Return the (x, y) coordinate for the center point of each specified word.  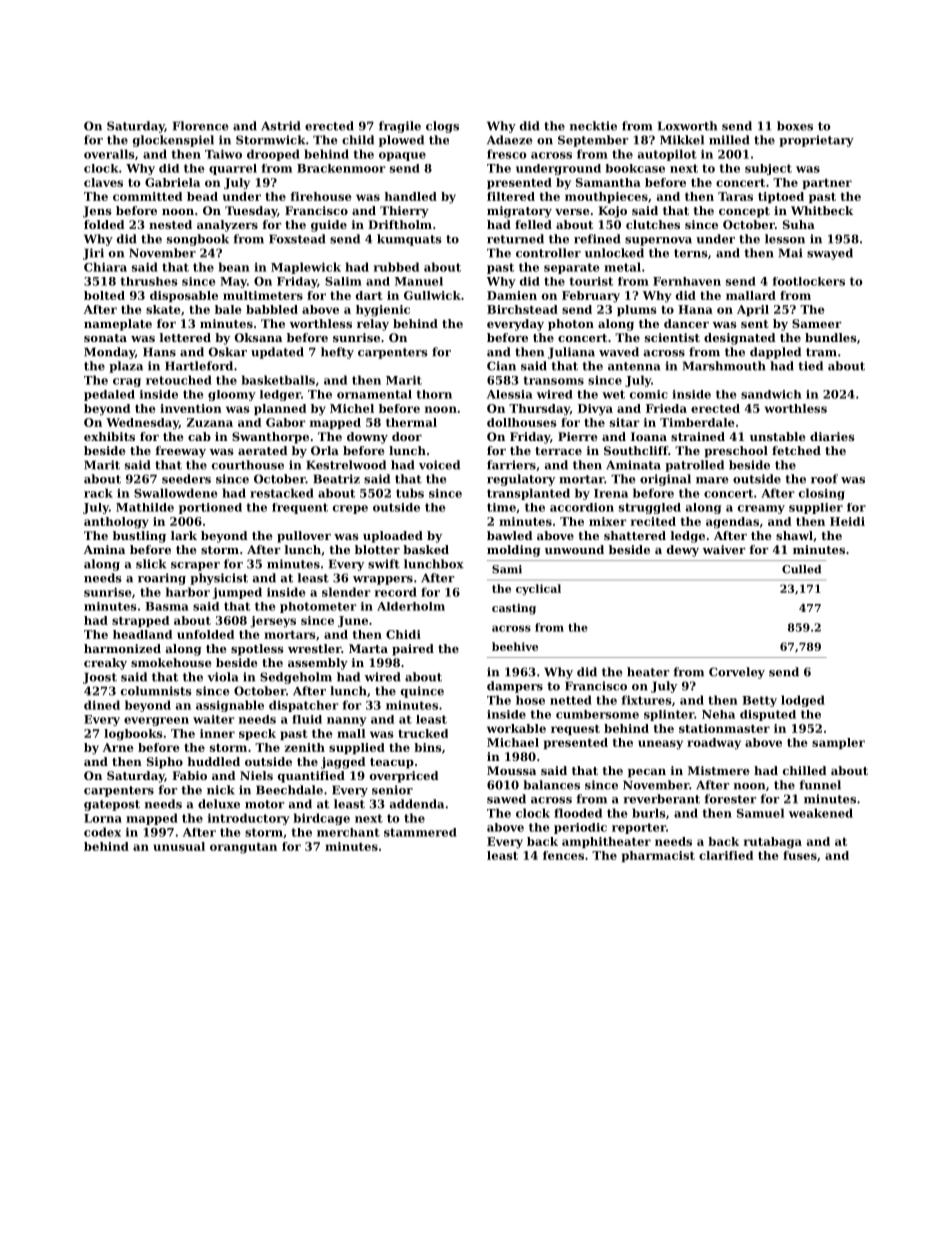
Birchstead (522, 309)
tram (821, 352)
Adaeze (509, 140)
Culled (801, 569)
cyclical (538, 589)
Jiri (93, 254)
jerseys (273, 622)
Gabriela (172, 182)
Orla (325, 450)
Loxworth (687, 126)
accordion (582, 507)
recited (653, 521)
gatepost (112, 805)
